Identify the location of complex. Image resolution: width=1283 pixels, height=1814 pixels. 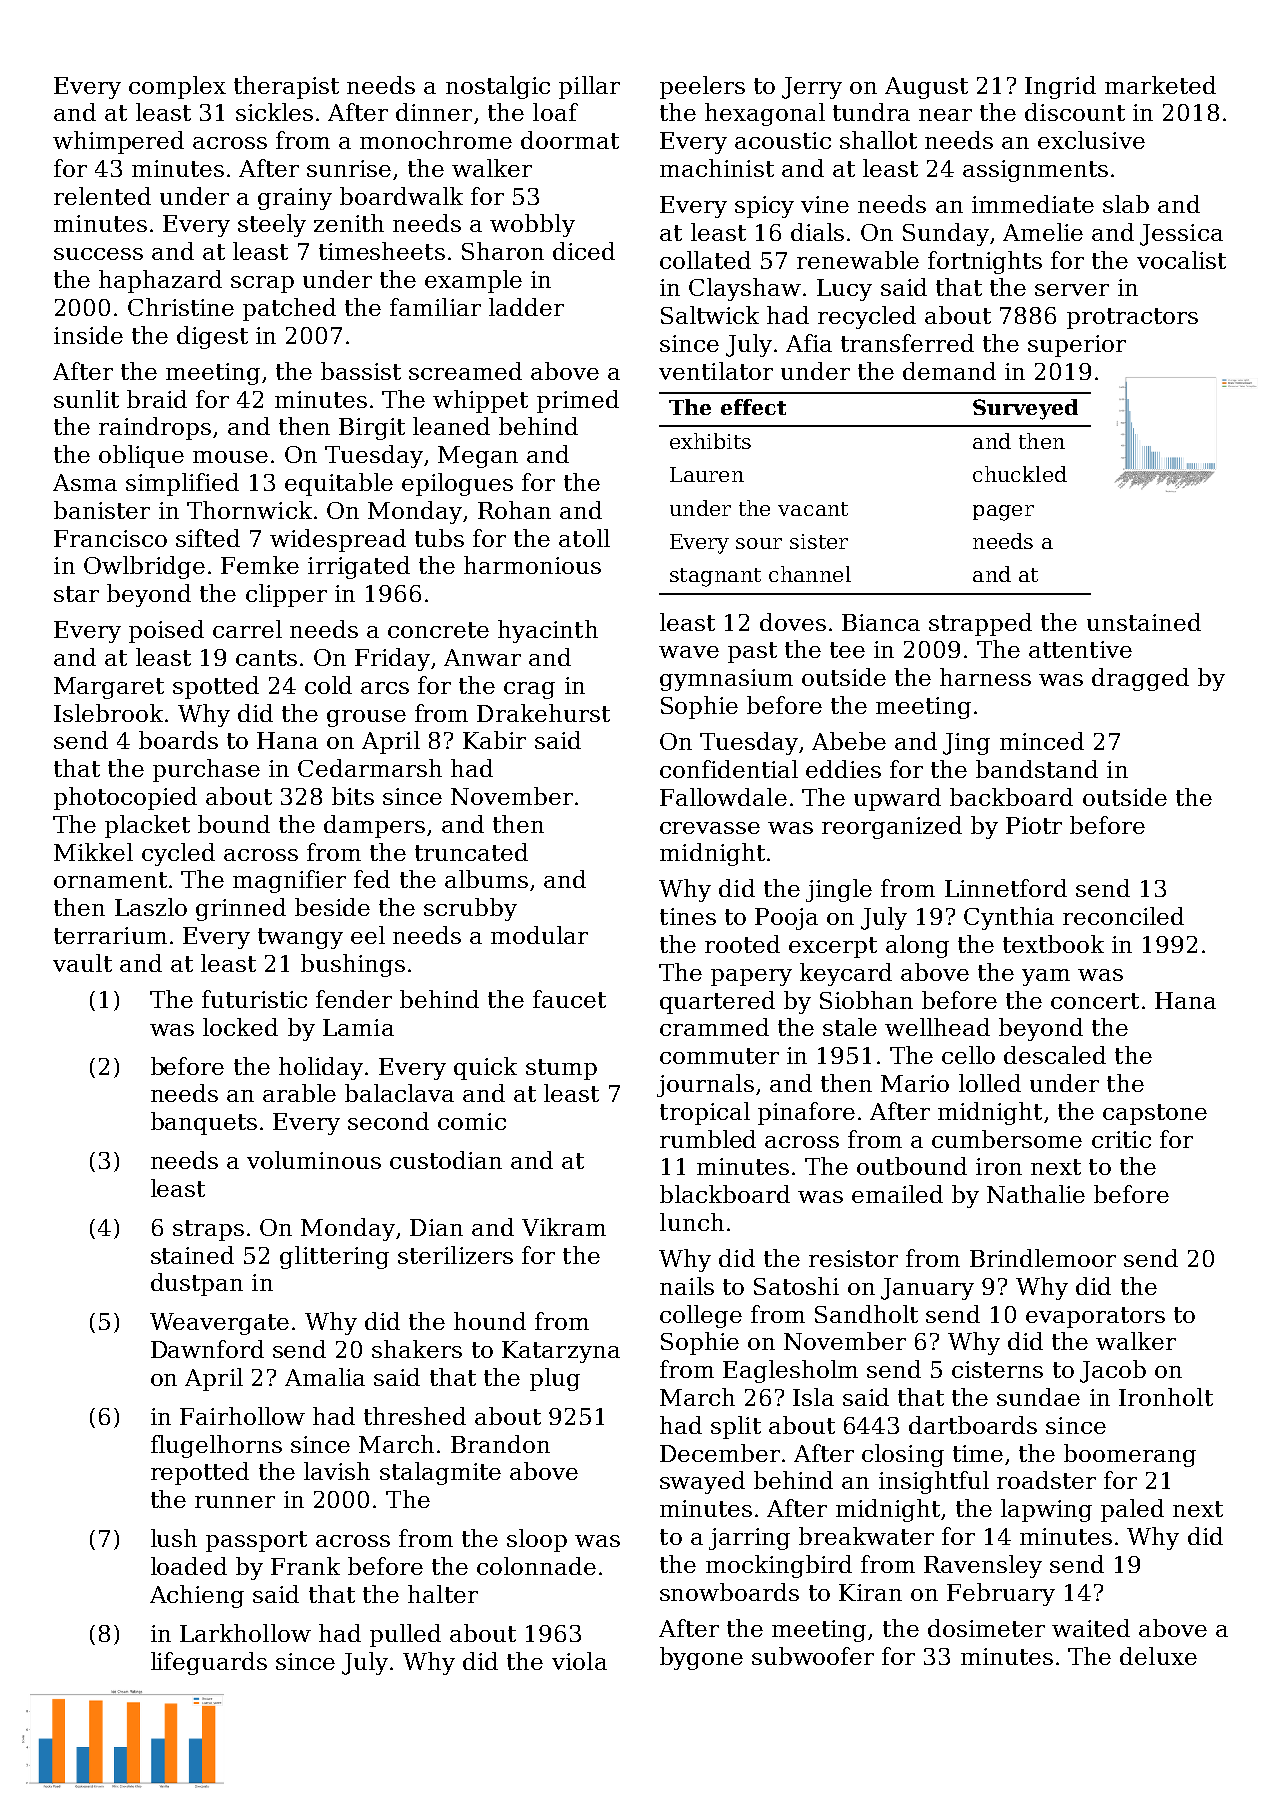
(177, 87).
